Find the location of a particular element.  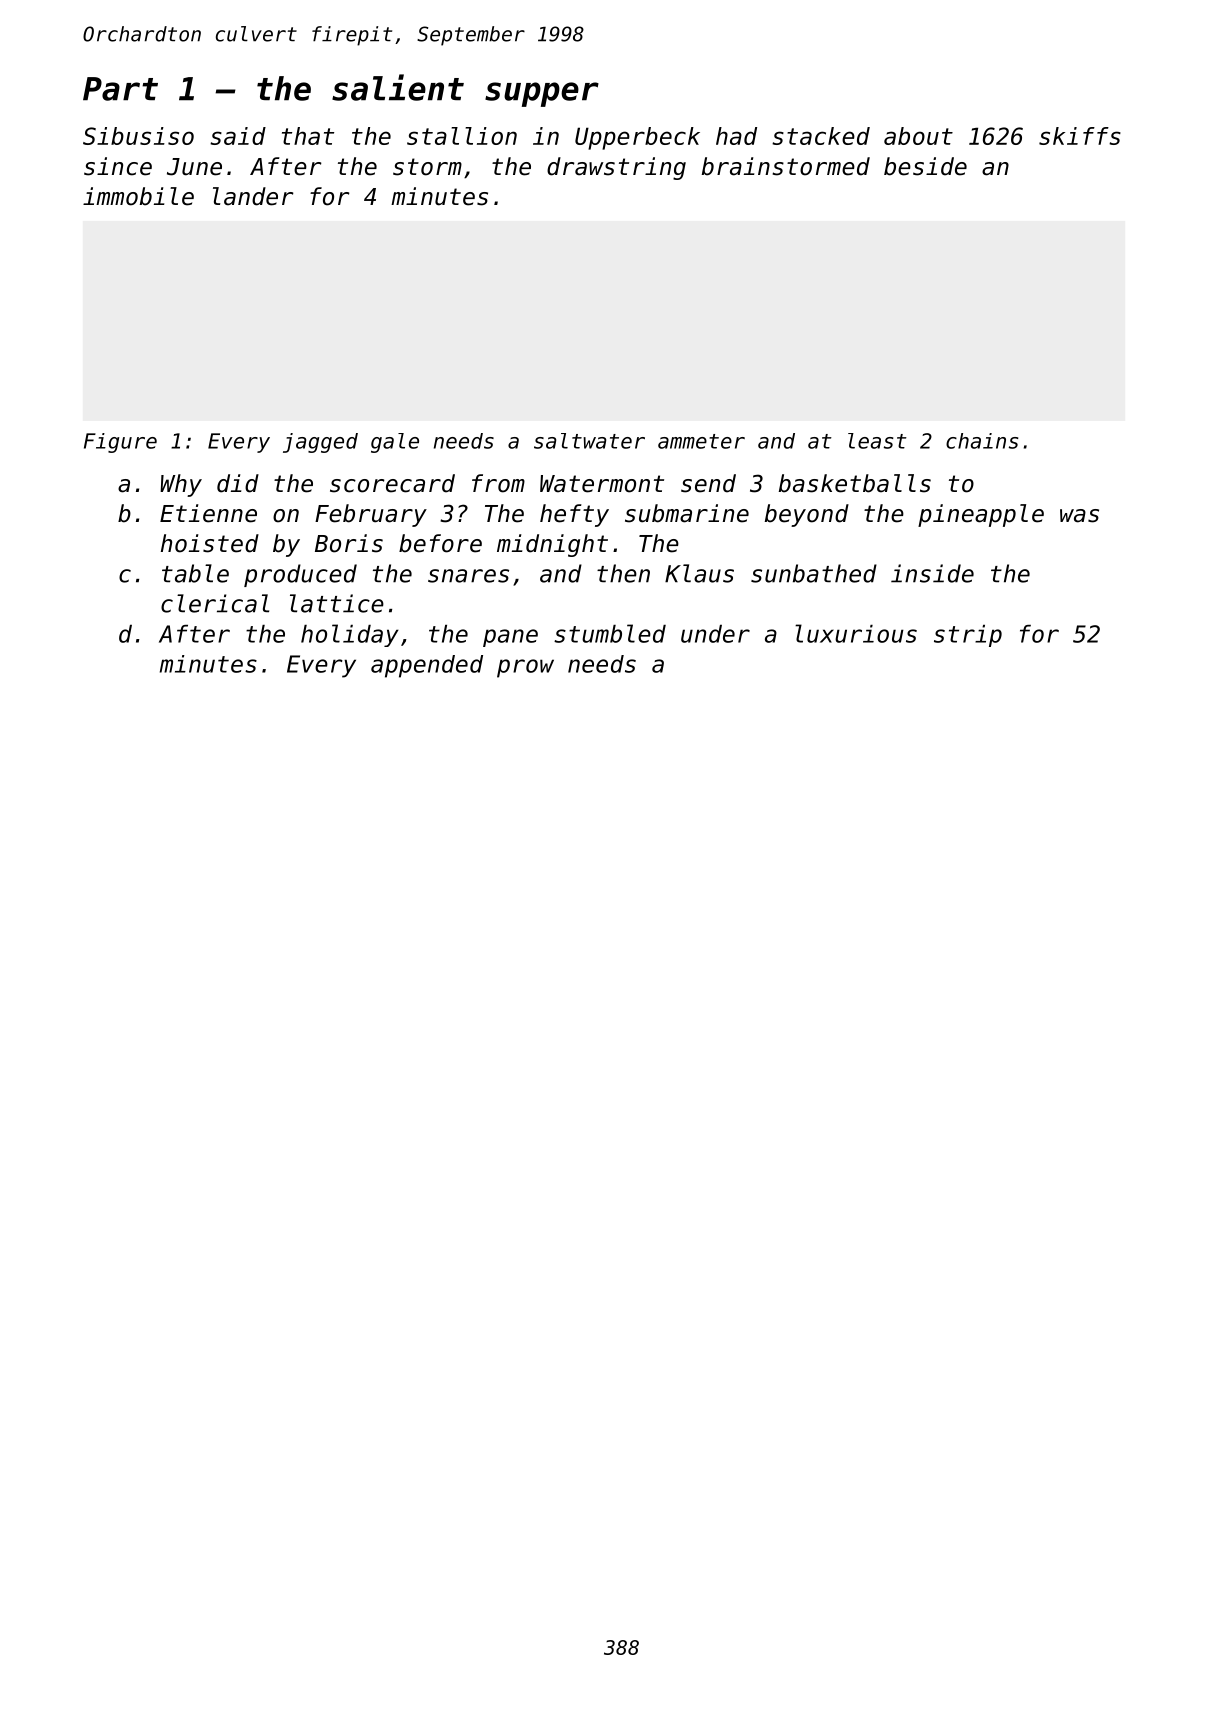

skiffs is located at coordinates (1080, 136).
